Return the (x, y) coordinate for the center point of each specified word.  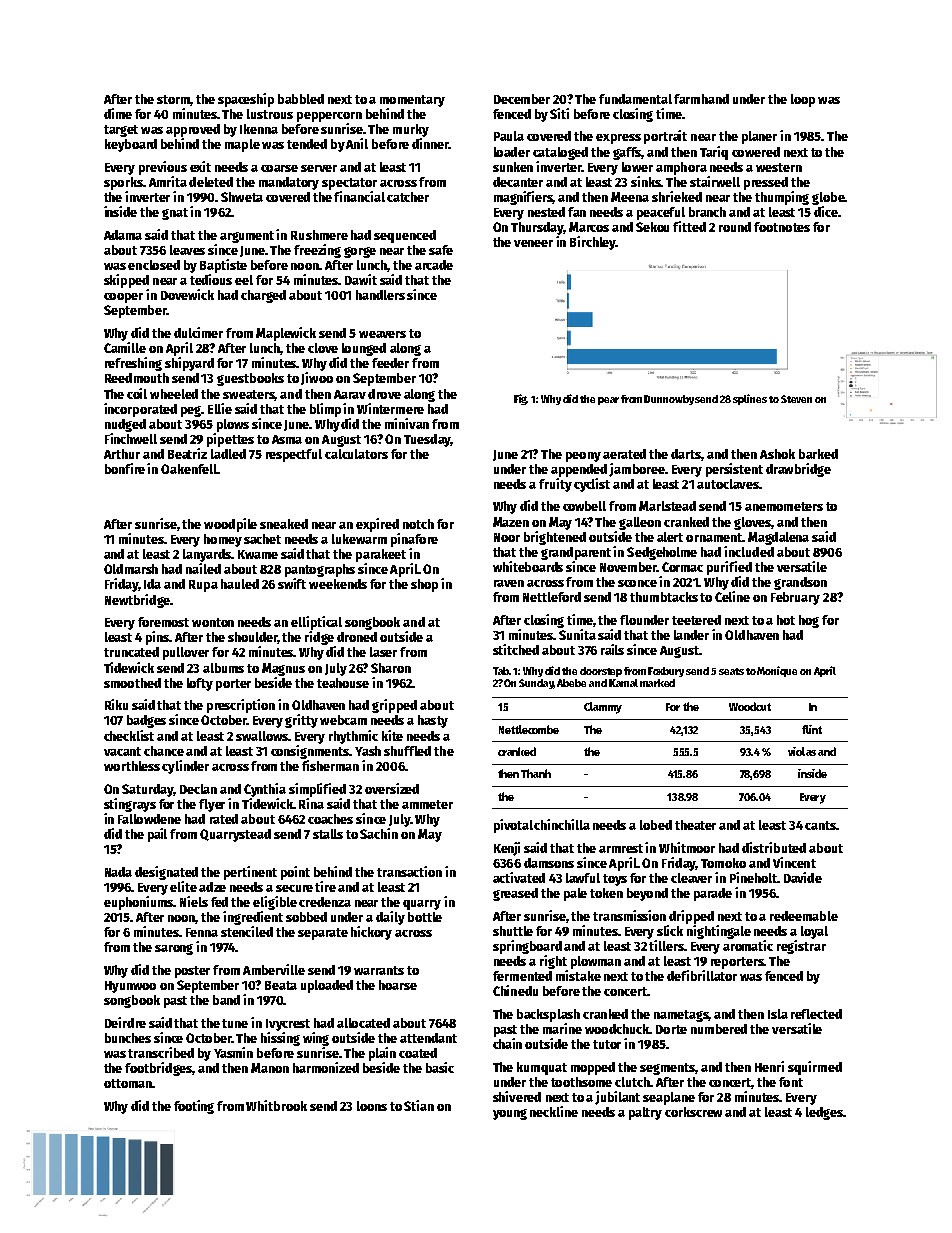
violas (802, 751)
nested (546, 212)
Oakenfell (189, 469)
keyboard (131, 145)
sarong (174, 949)
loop (803, 100)
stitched (516, 649)
